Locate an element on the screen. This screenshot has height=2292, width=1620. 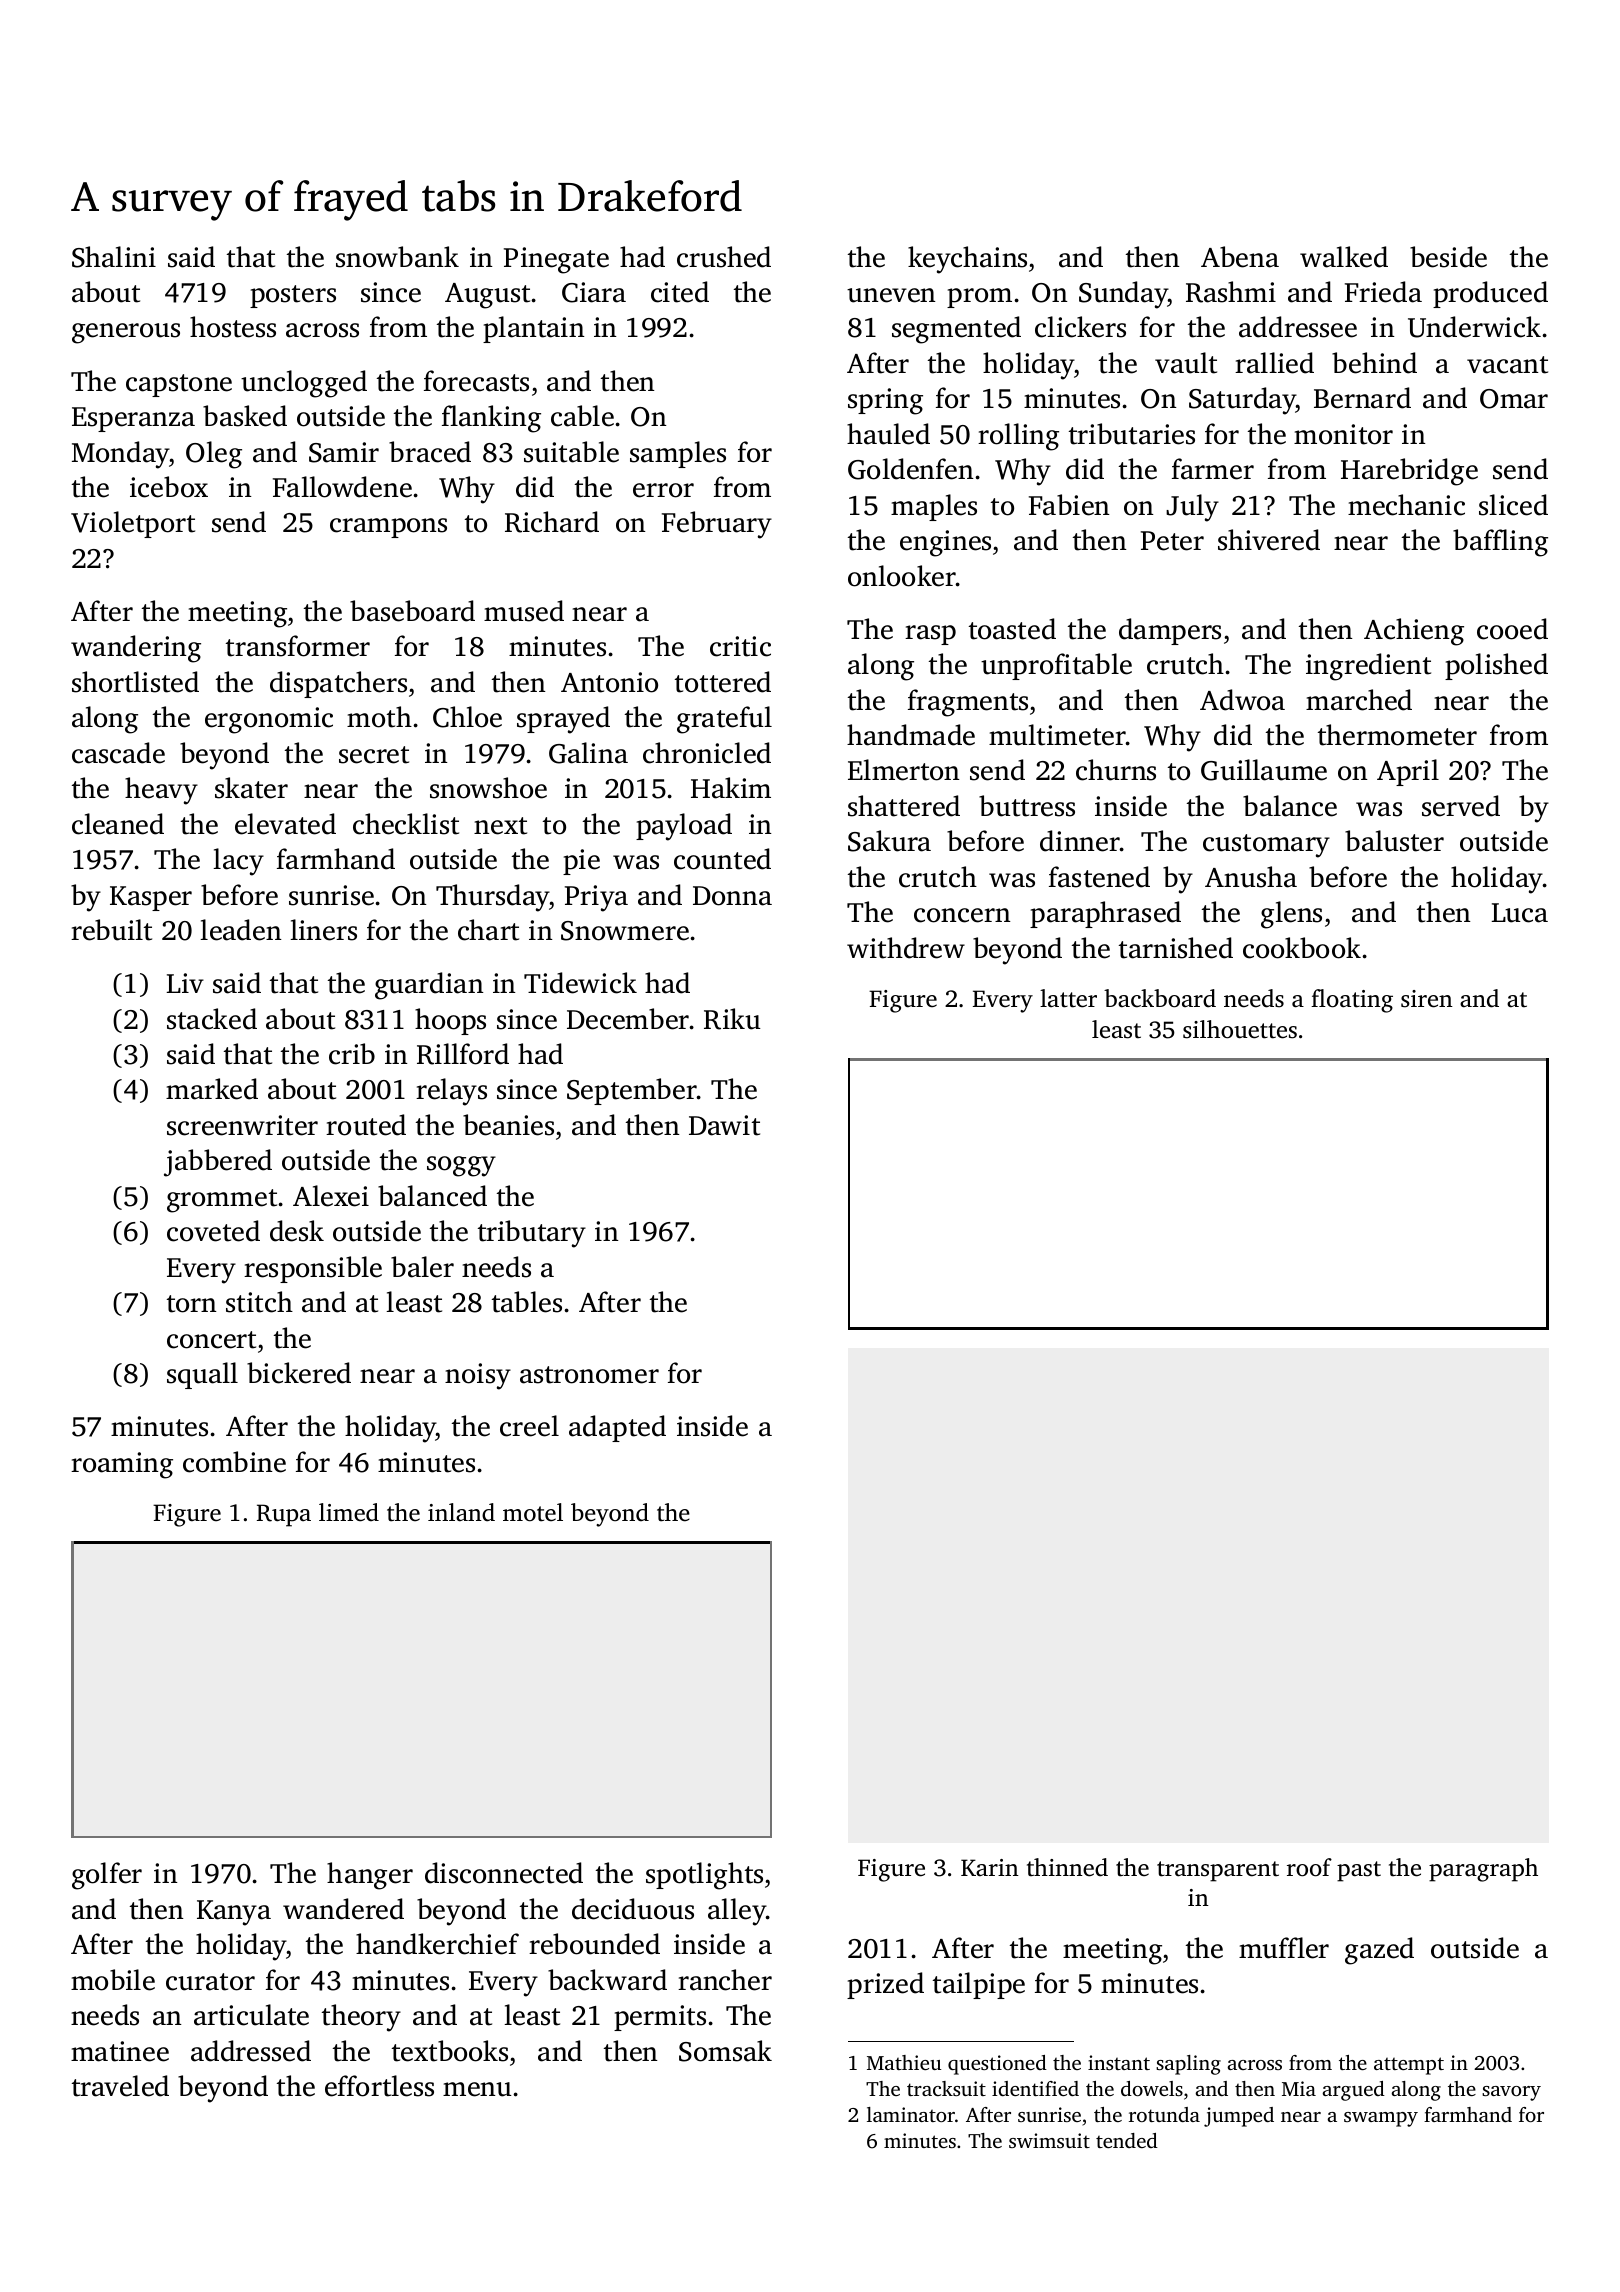
handmade is located at coordinates (911, 735).
